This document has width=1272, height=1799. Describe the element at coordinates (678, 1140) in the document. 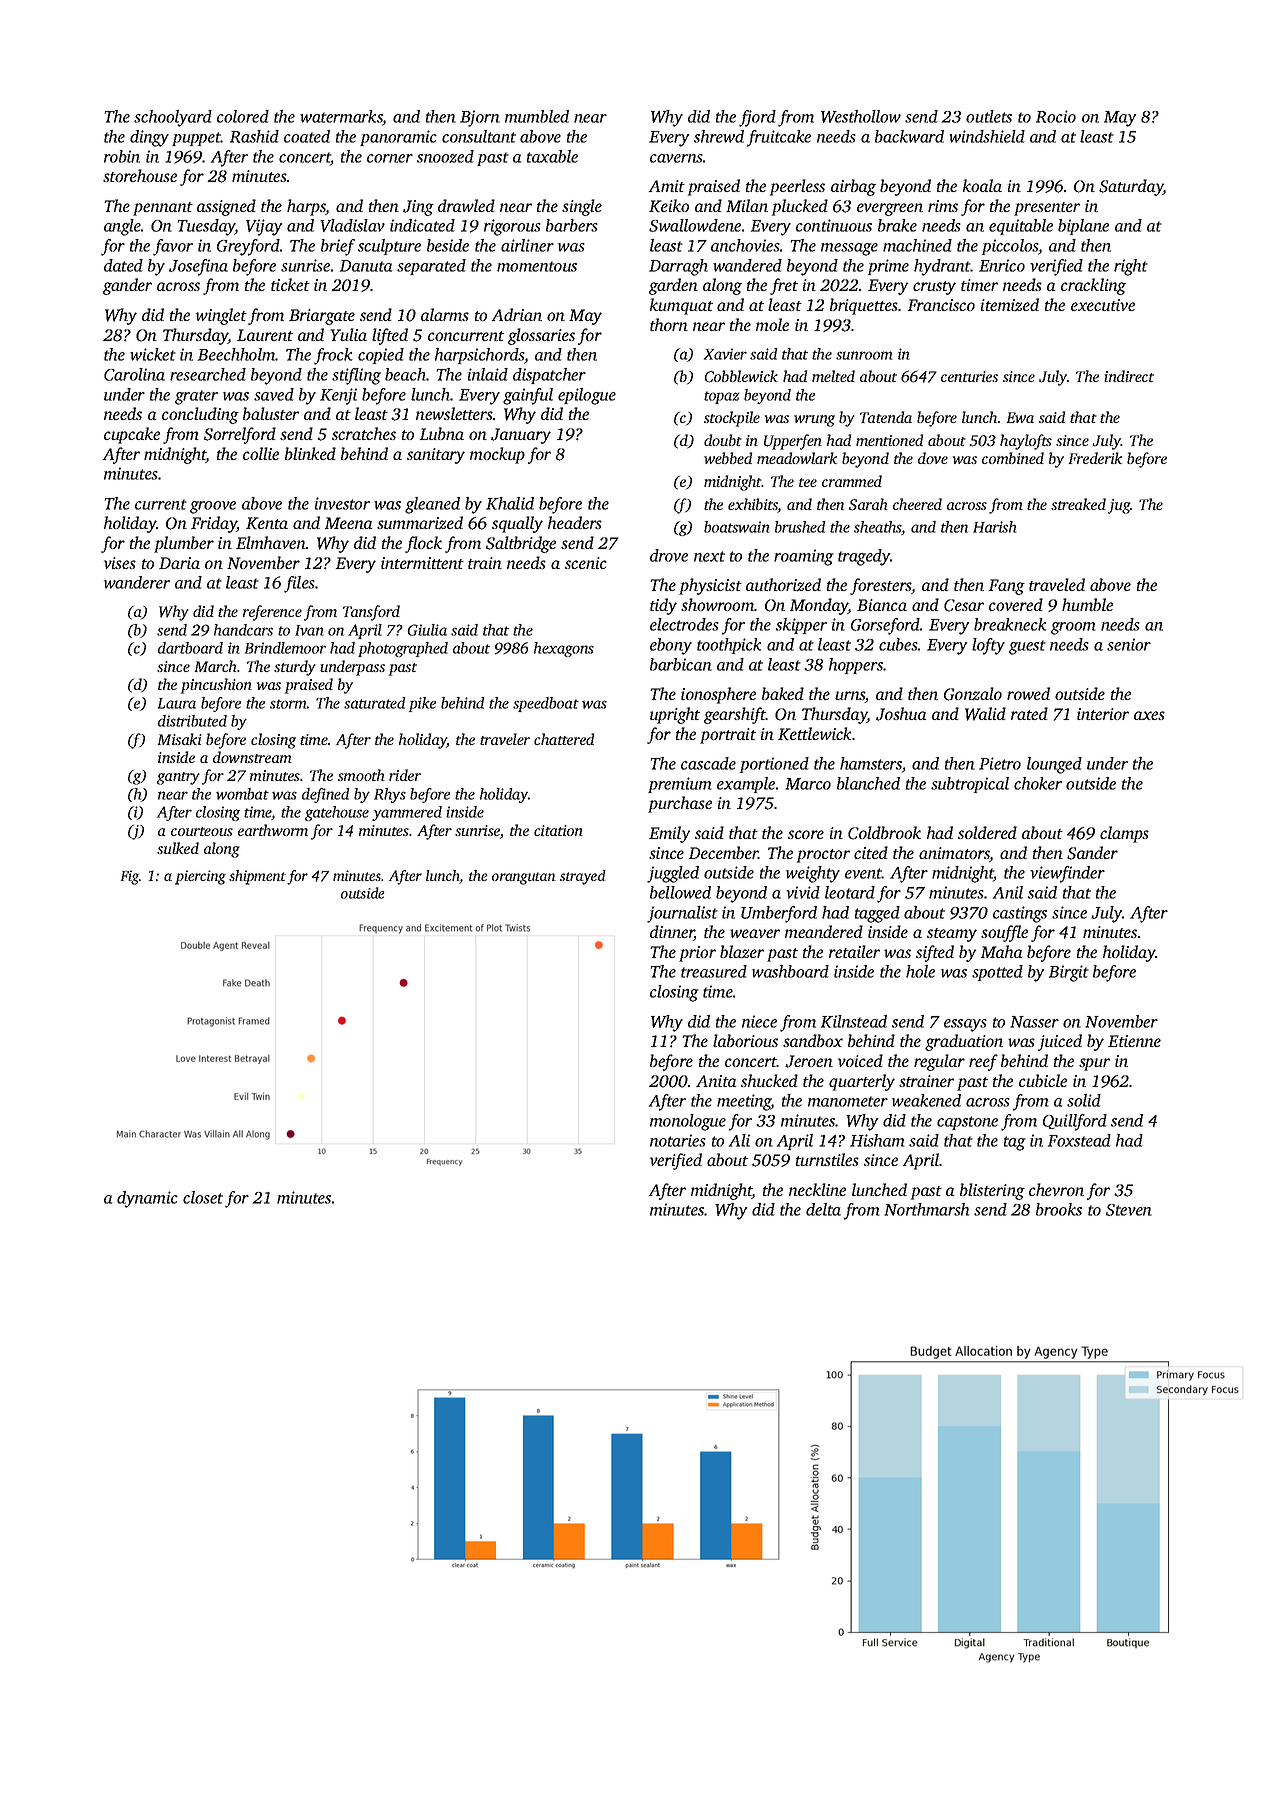

I see `notaries` at that location.
